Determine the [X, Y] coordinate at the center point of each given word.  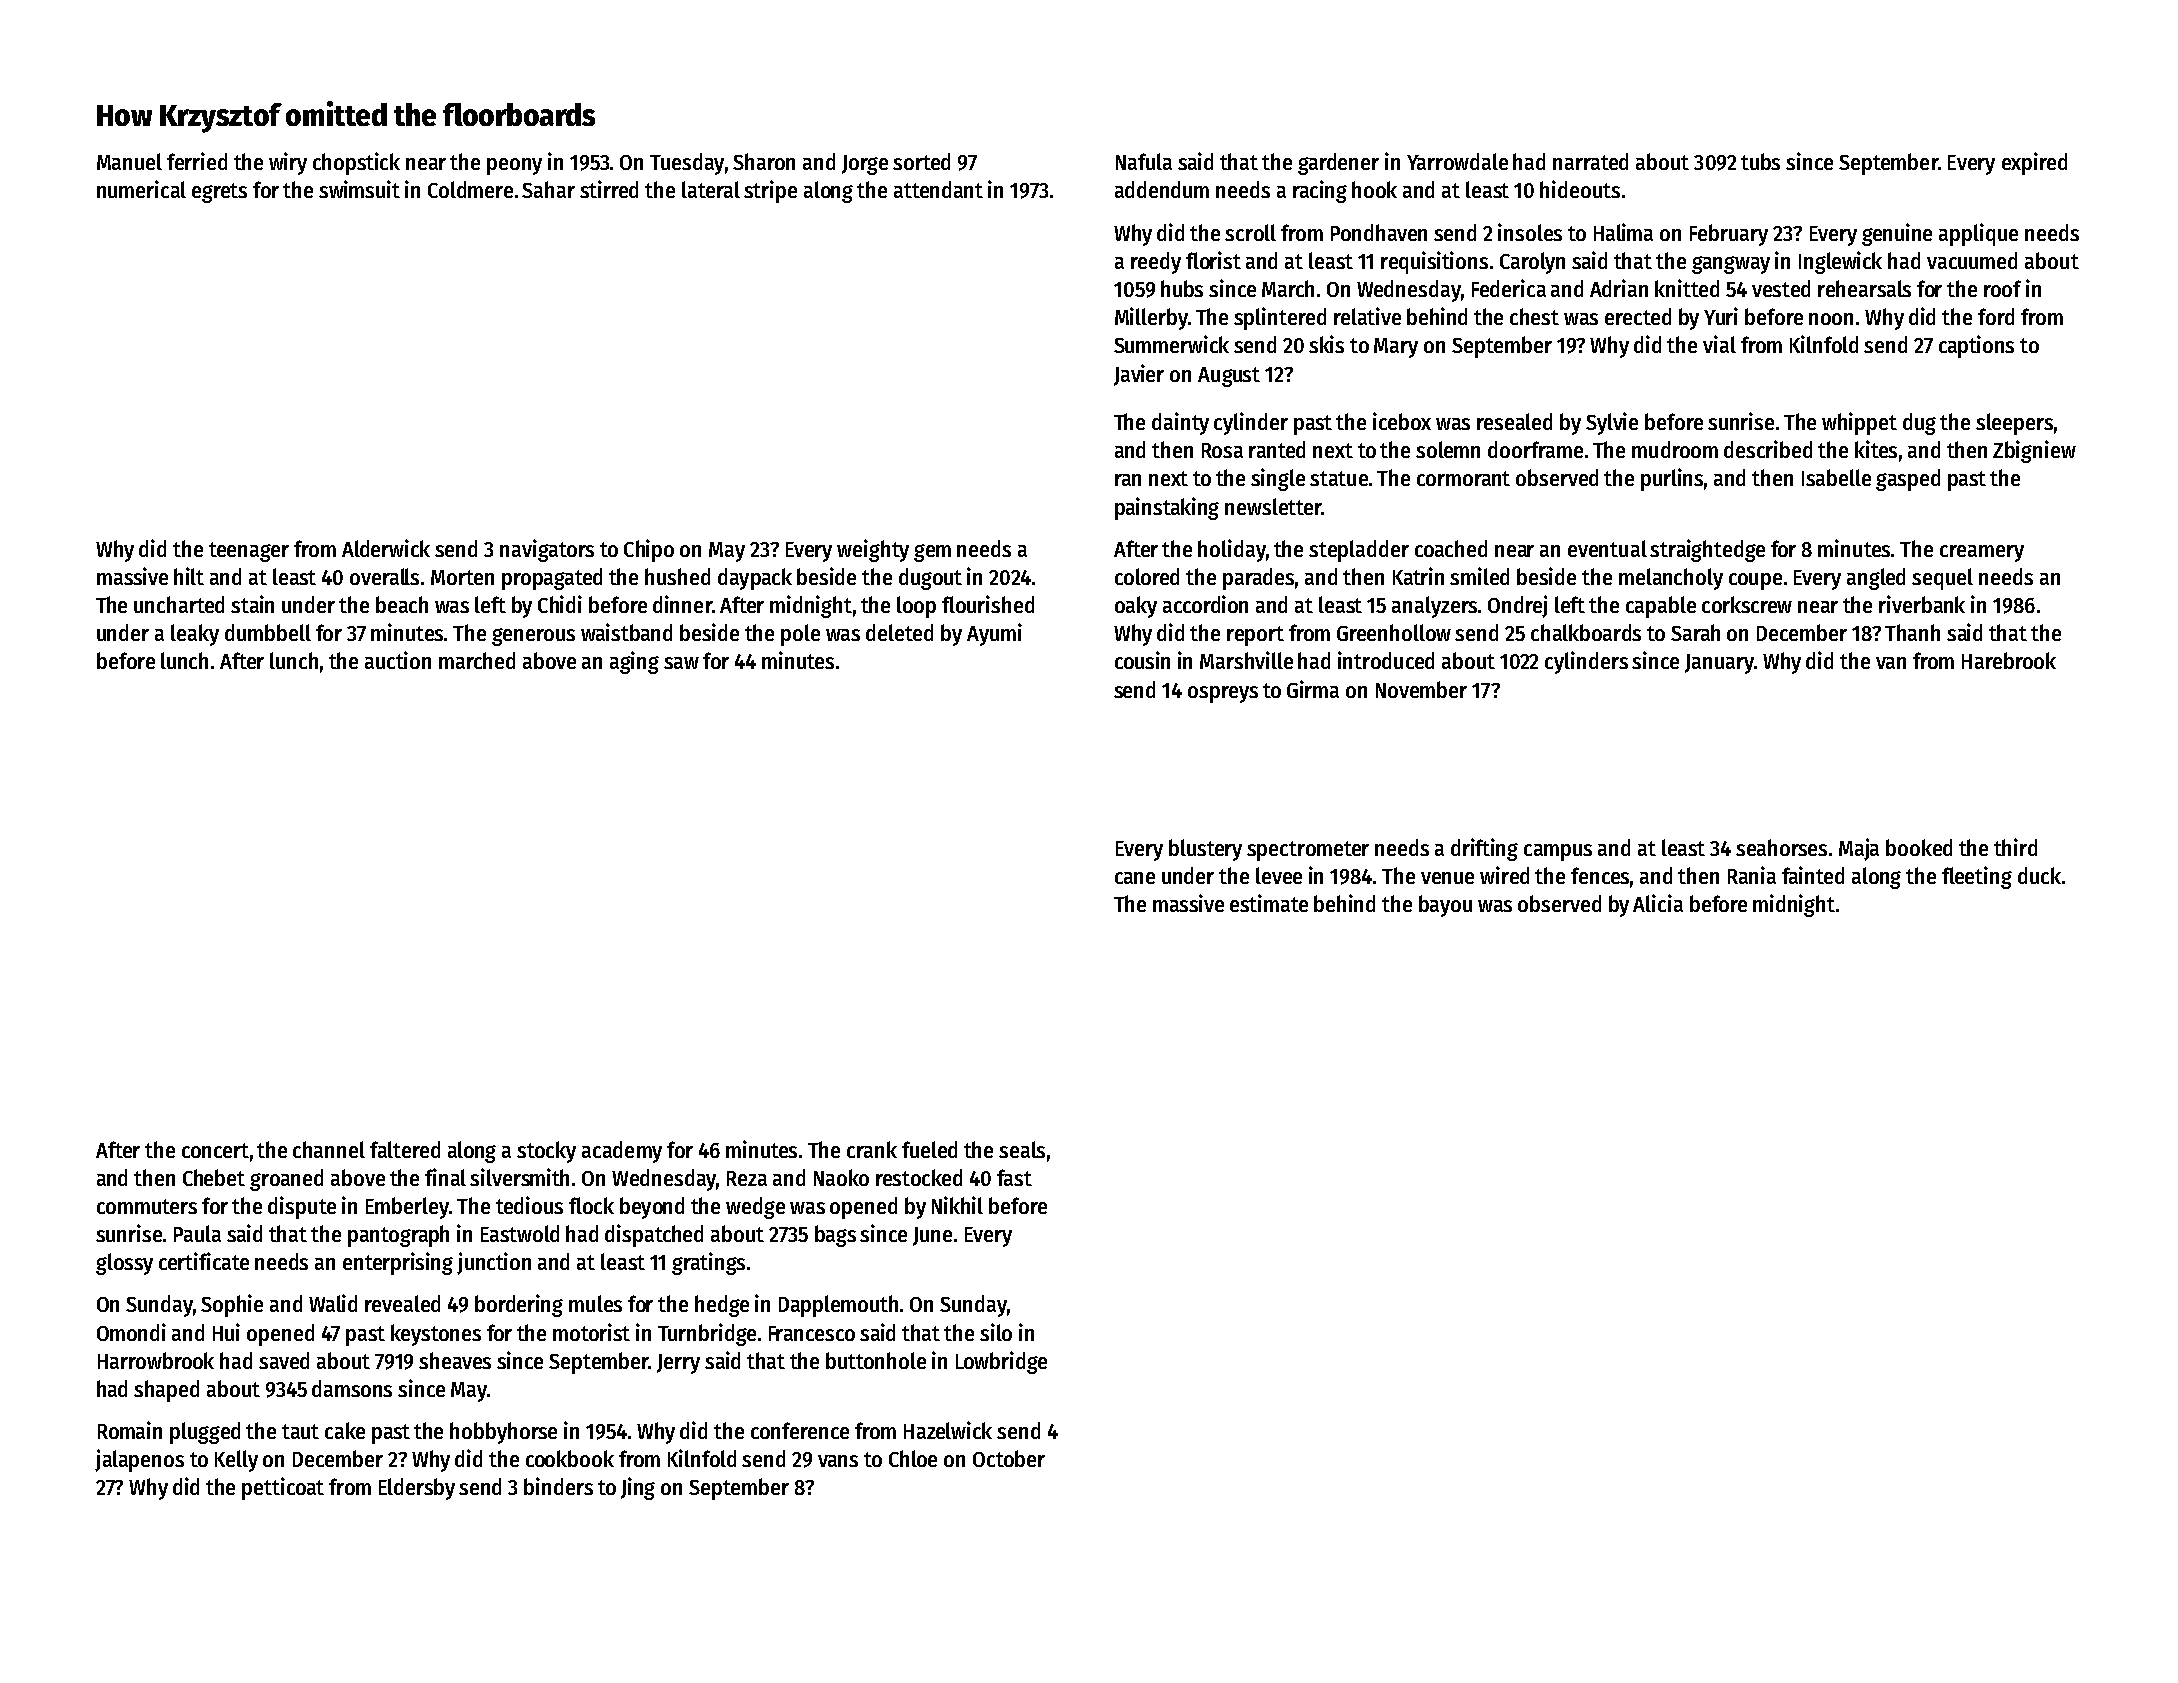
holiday [1232, 550]
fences [1600, 875]
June [932, 1236]
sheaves [455, 1360]
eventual [1607, 548]
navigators [547, 550]
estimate [1269, 903]
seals [1022, 1149]
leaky [195, 635]
